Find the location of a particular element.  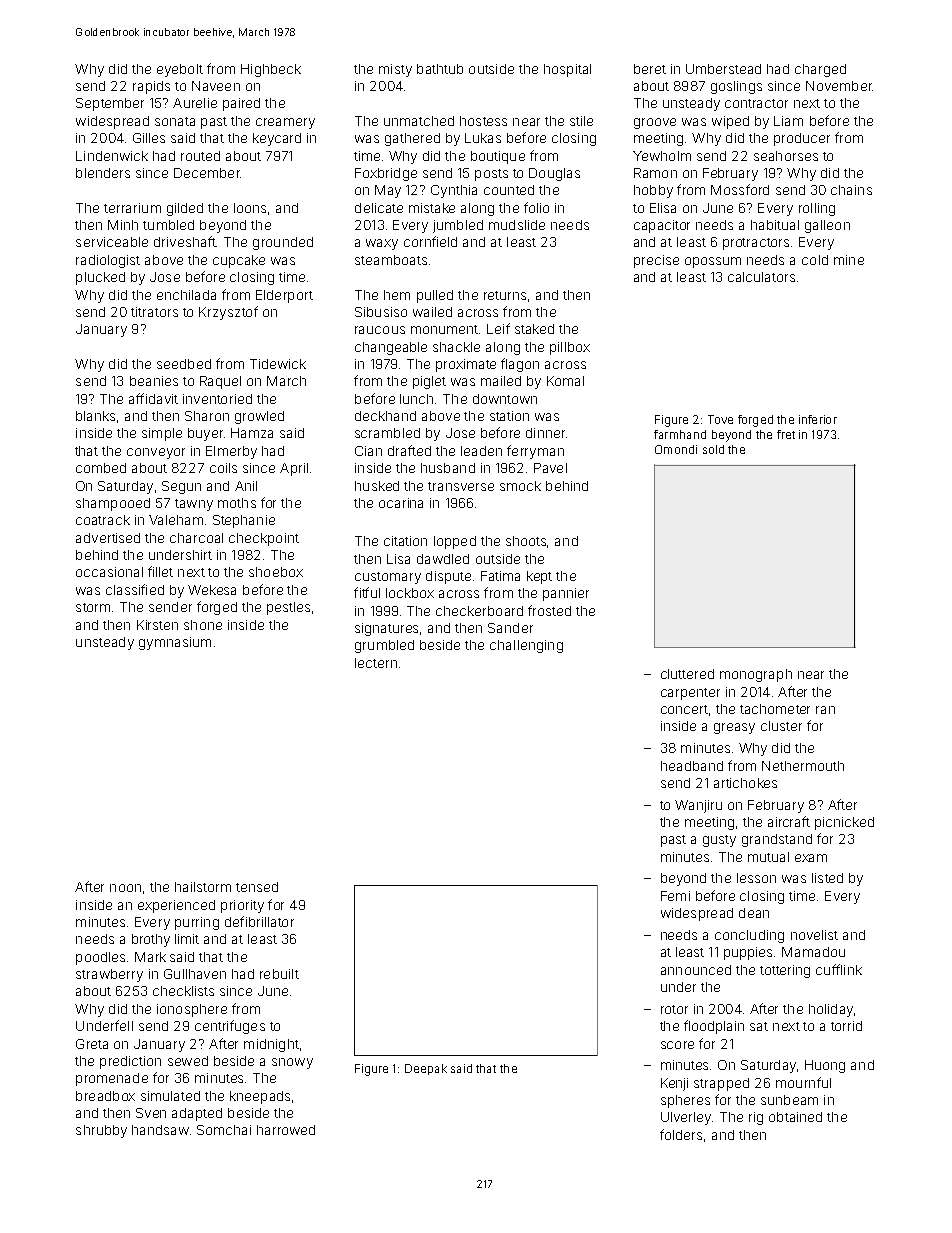

chains is located at coordinates (851, 190).
